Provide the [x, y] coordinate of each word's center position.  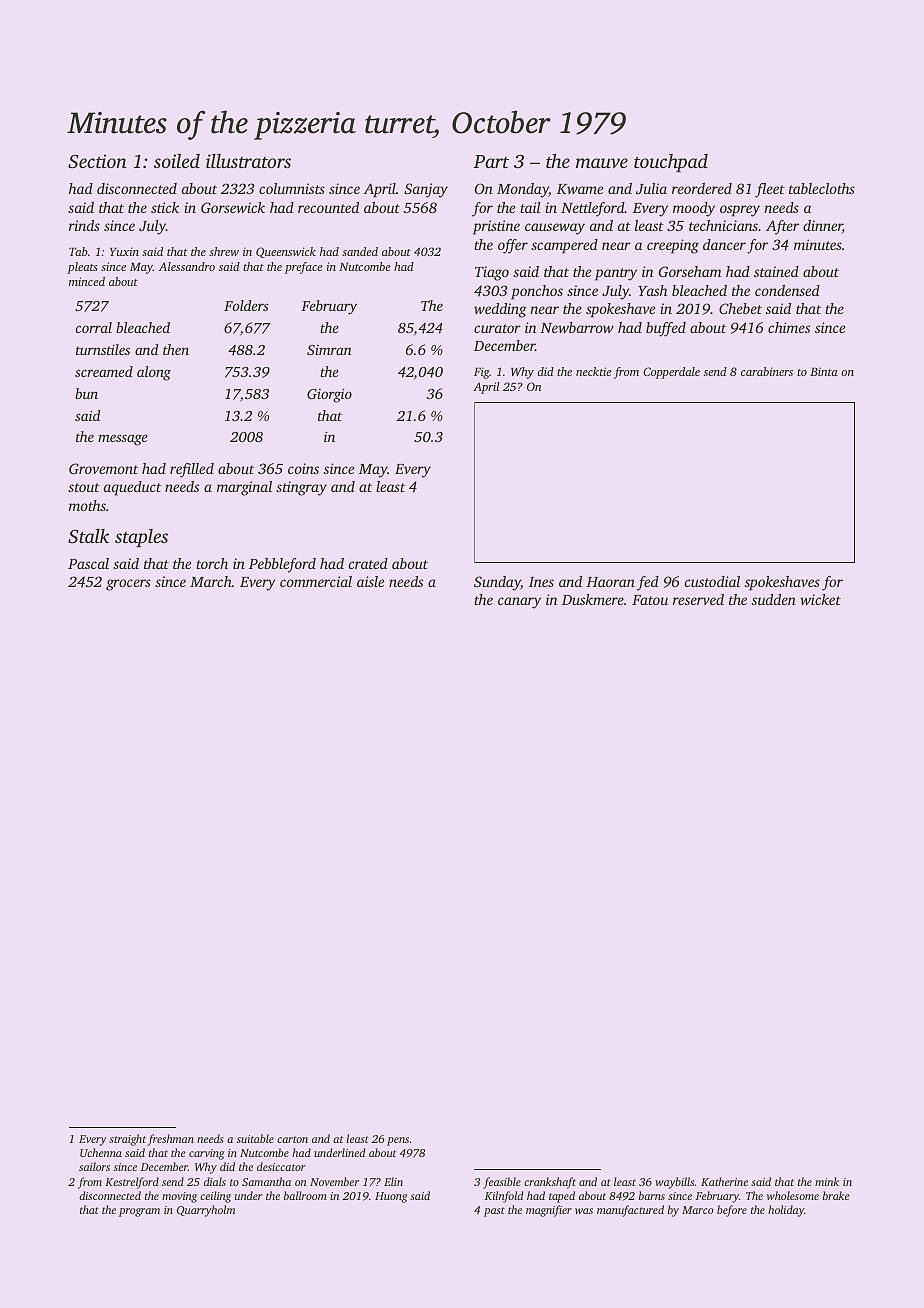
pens [398, 1141]
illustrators [248, 161]
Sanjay [426, 190]
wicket [820, 599]
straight [127, 1140]
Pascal [88, 563]
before [732, 1211]
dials [215, 1181]
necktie [594, 371]
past [494, 1212]
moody [694, 209]
